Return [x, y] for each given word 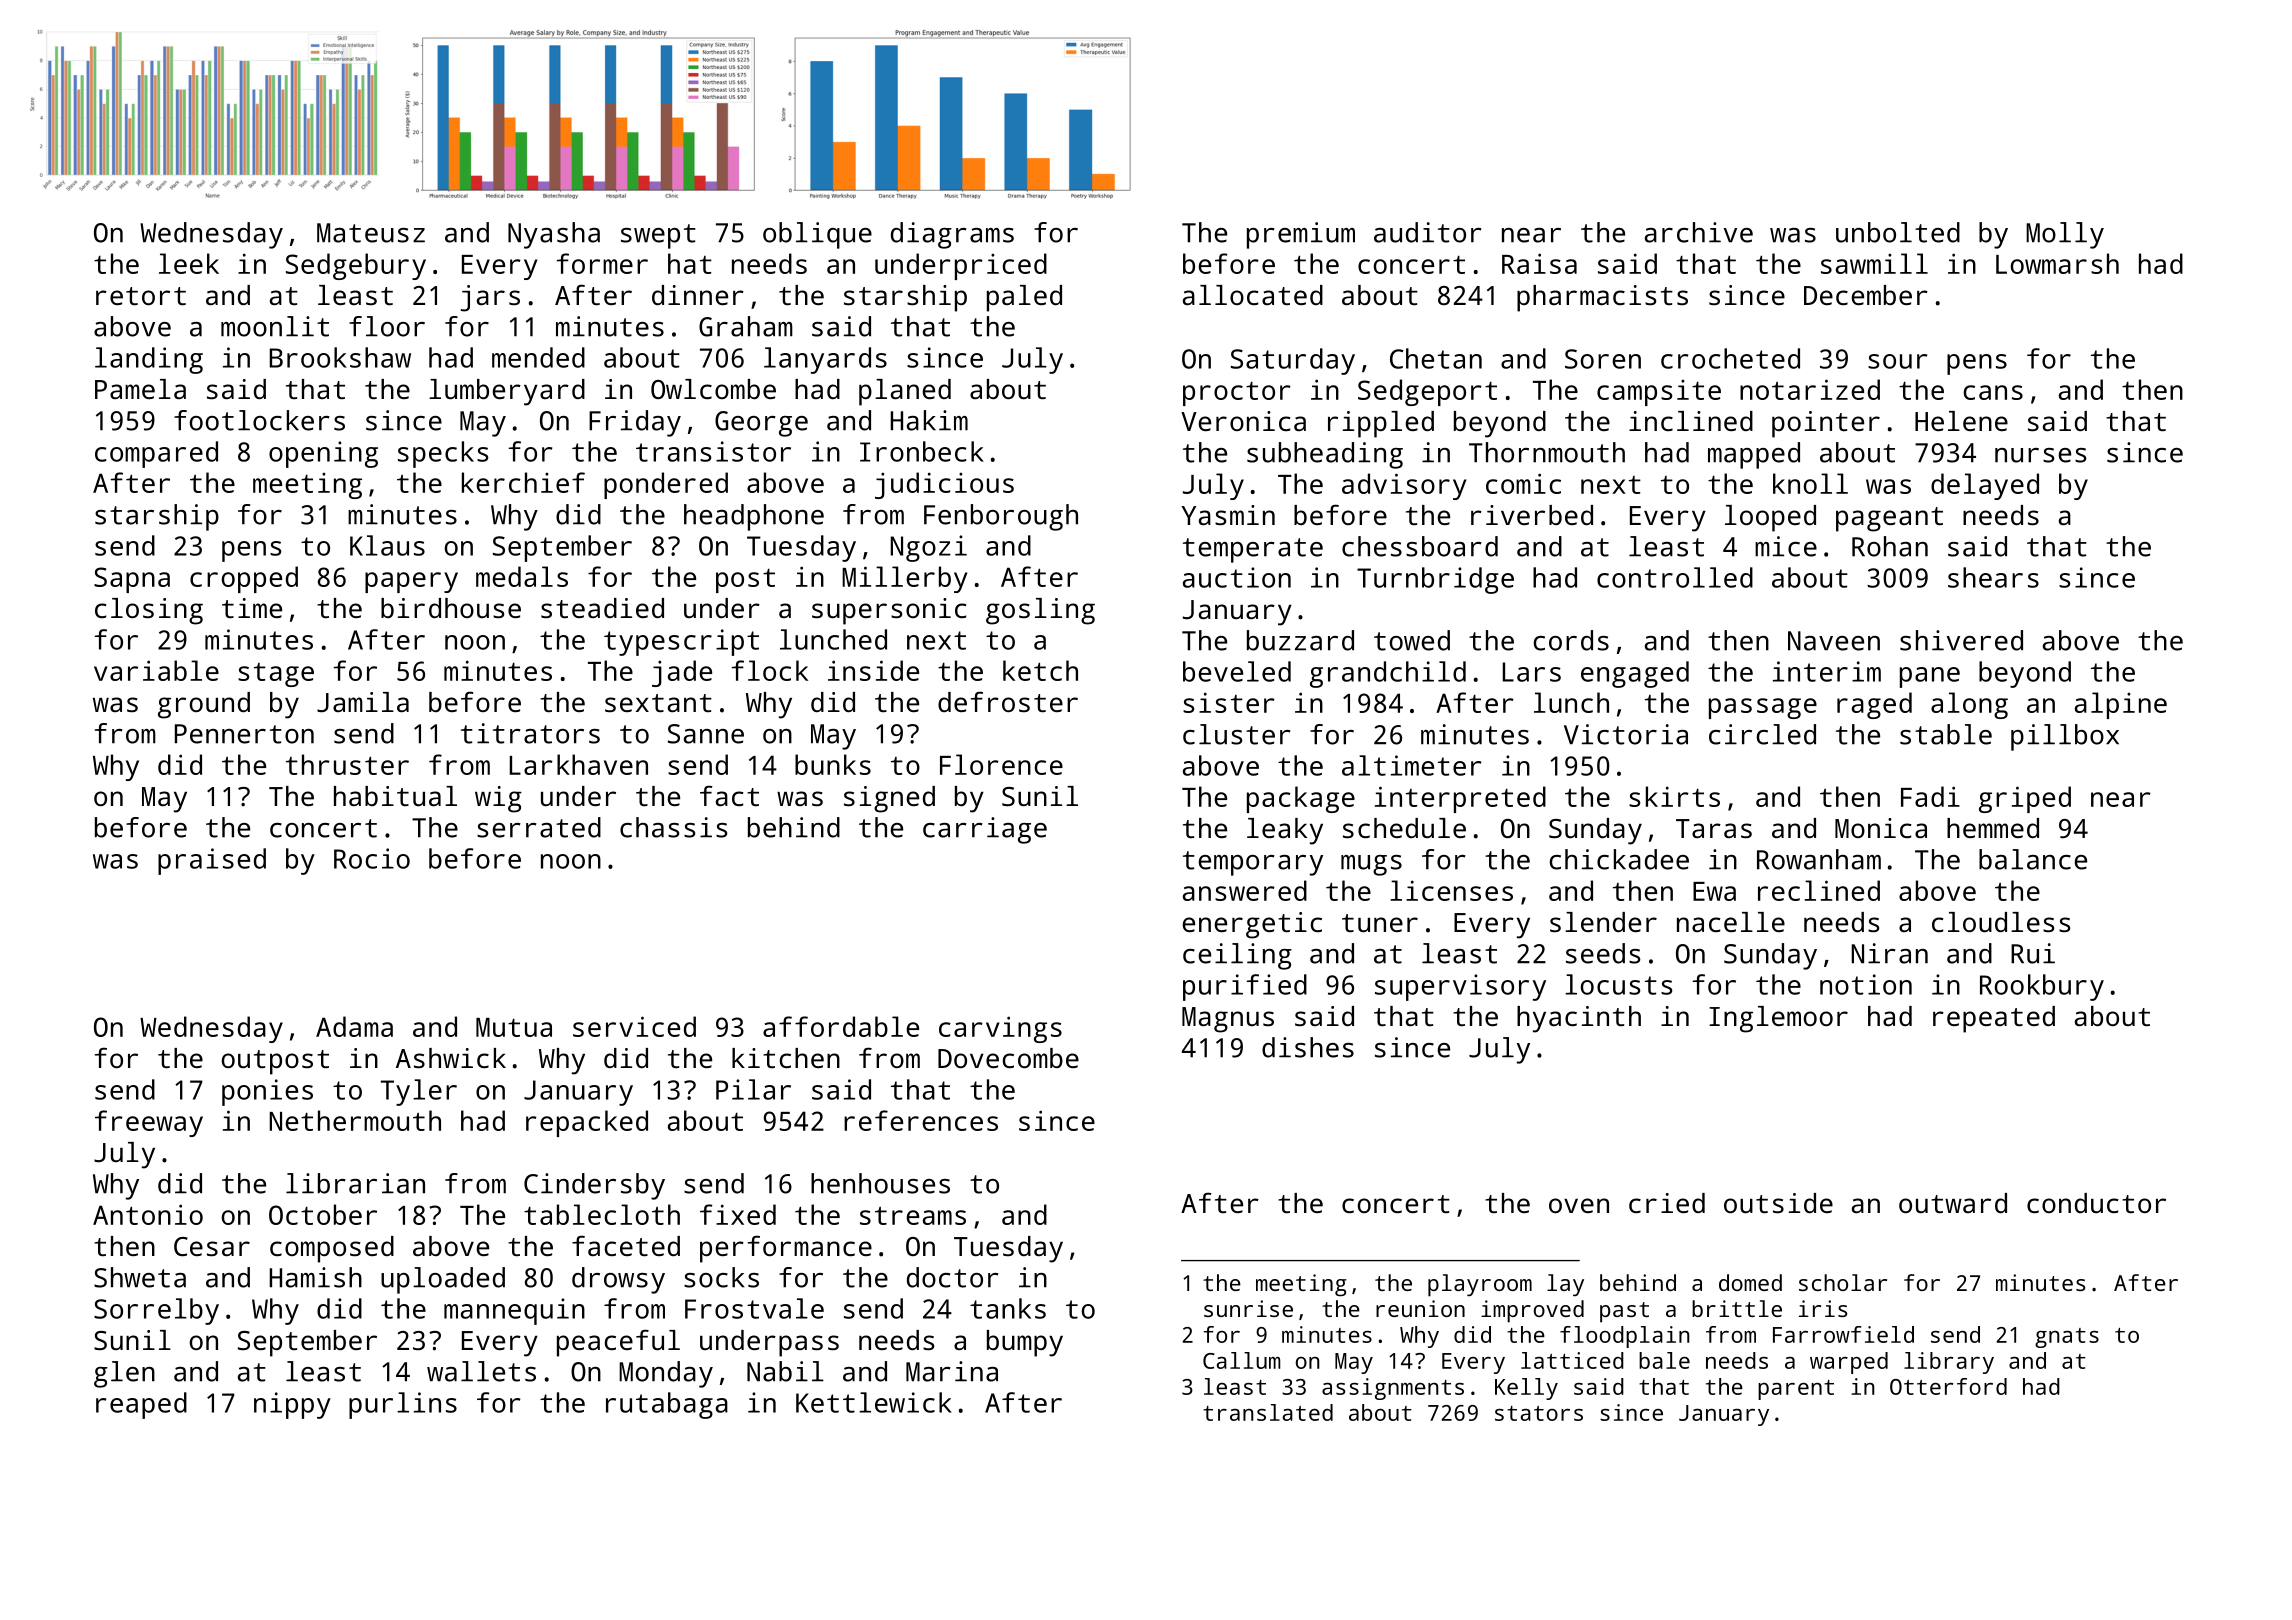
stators [1539, 1413]
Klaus [387, 545]
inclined [1691, 421]
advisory [1404, 486]
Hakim [929, 420]
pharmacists [1602, 298]
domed [1750, 1282]
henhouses [880, 1183]
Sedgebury [356, 266]
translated [1268, 1412]
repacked [587, 1123]
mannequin [514, 1311]
